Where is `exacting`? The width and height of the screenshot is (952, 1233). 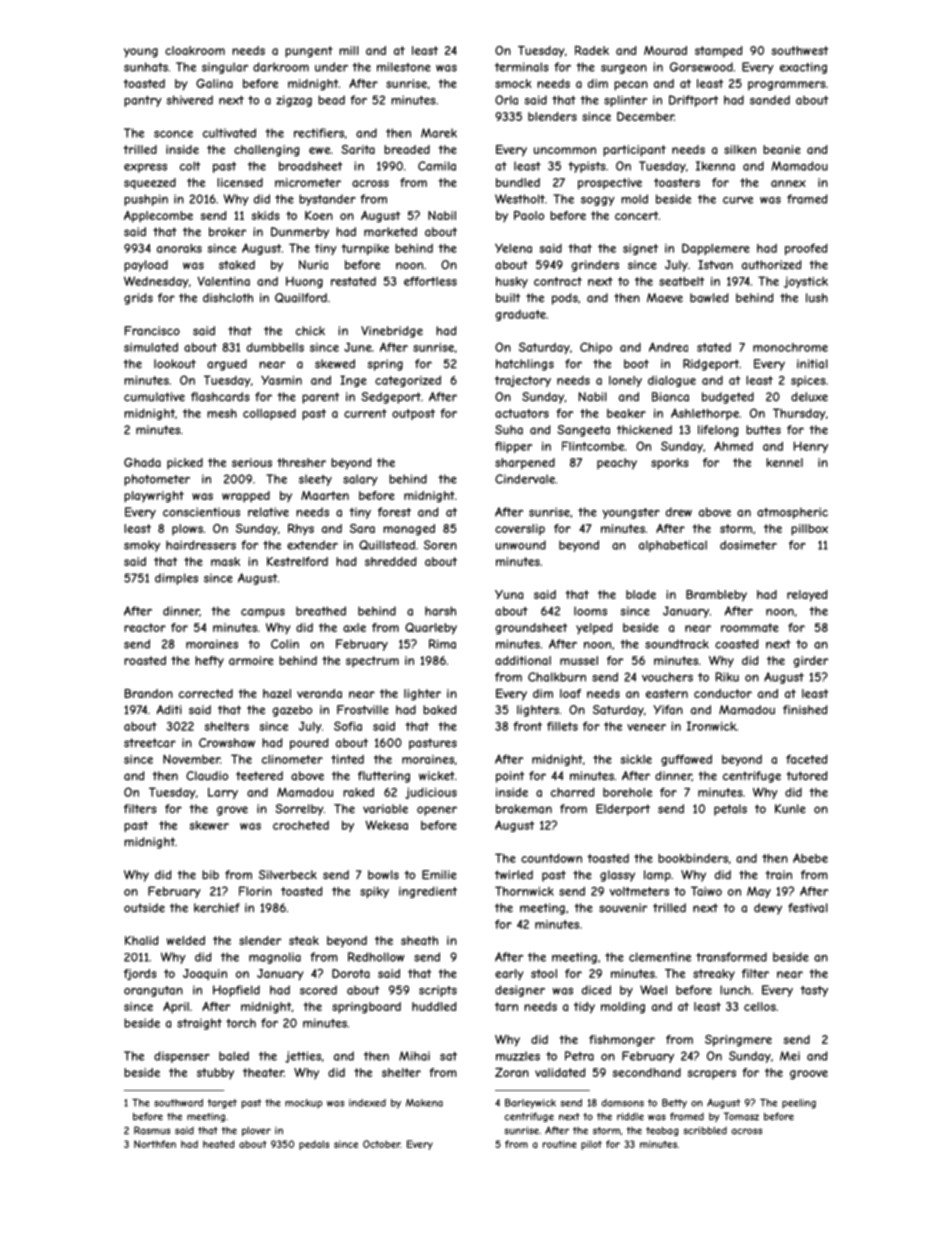 exacting is located at coordinates (803, 68).
